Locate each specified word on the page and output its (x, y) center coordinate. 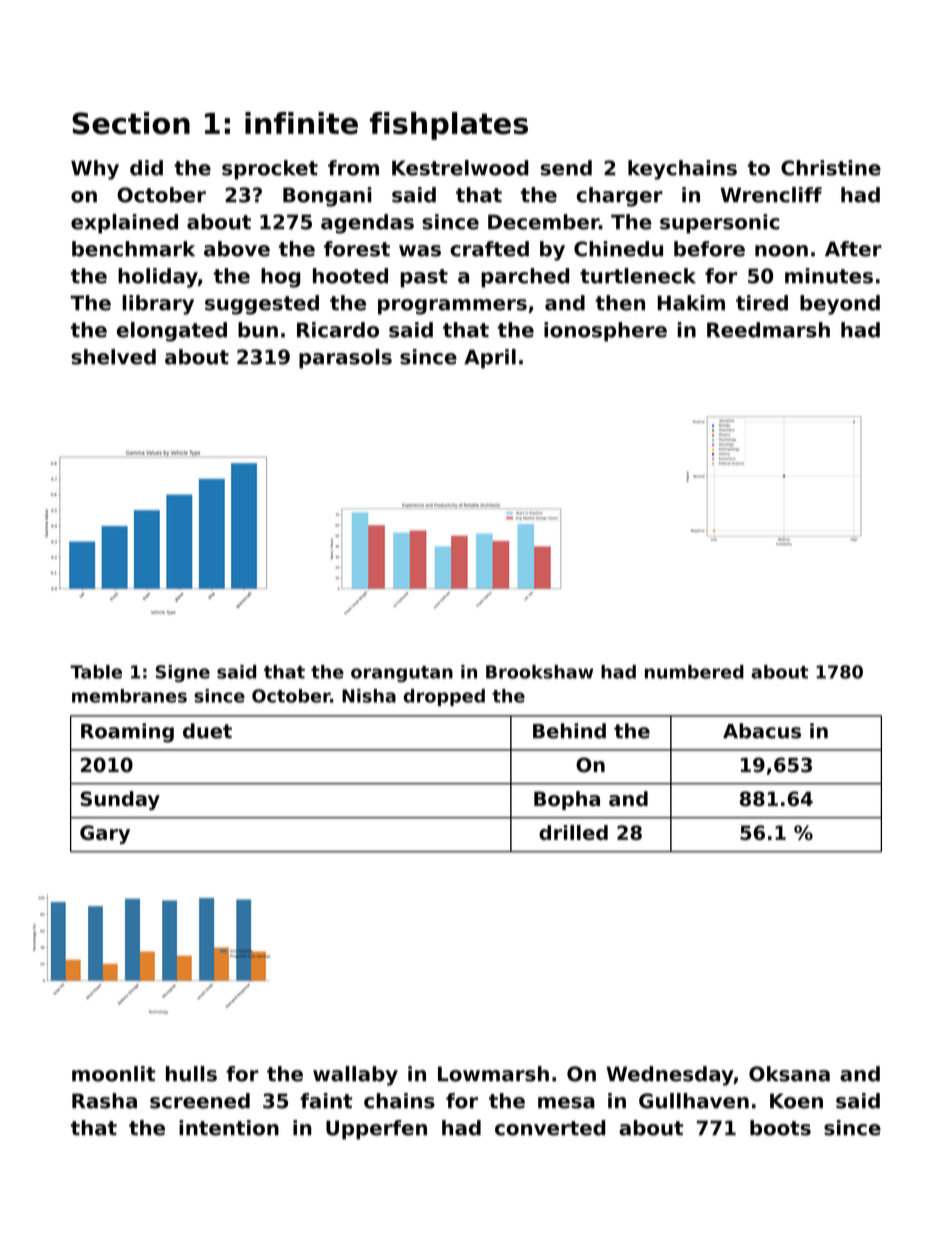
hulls (191, 1074)
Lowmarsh (493, 1074)
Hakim (691, 303)
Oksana (789, 1074)
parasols (345, 359)
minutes (829, 276)
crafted (489, 249)
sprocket (270, 170)
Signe (183, 673)
